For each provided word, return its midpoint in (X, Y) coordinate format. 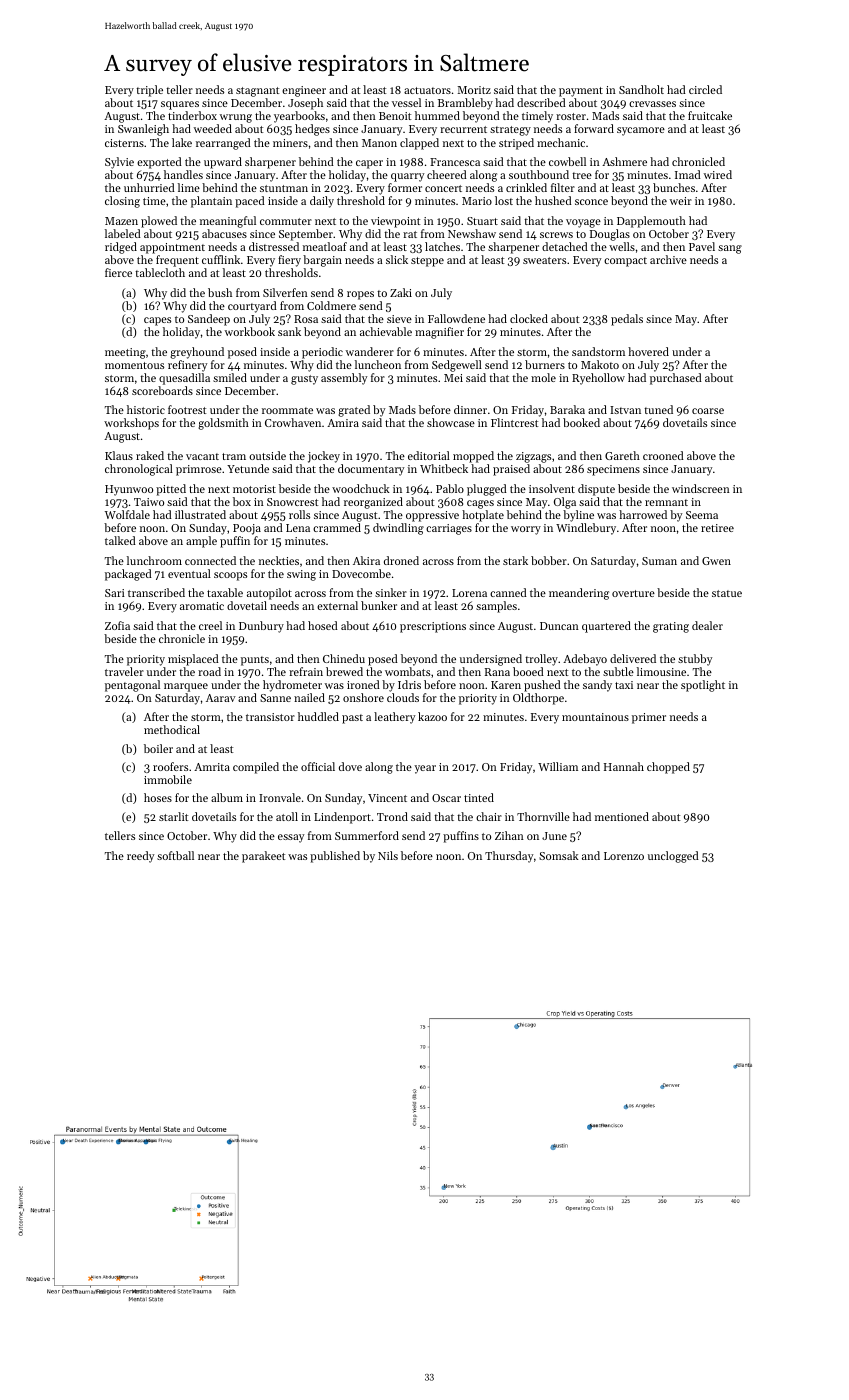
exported (159, 163)
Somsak (559, 855)
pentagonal (132, 686)
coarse (708, 411)
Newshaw (472, 233)
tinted (479, 797)
